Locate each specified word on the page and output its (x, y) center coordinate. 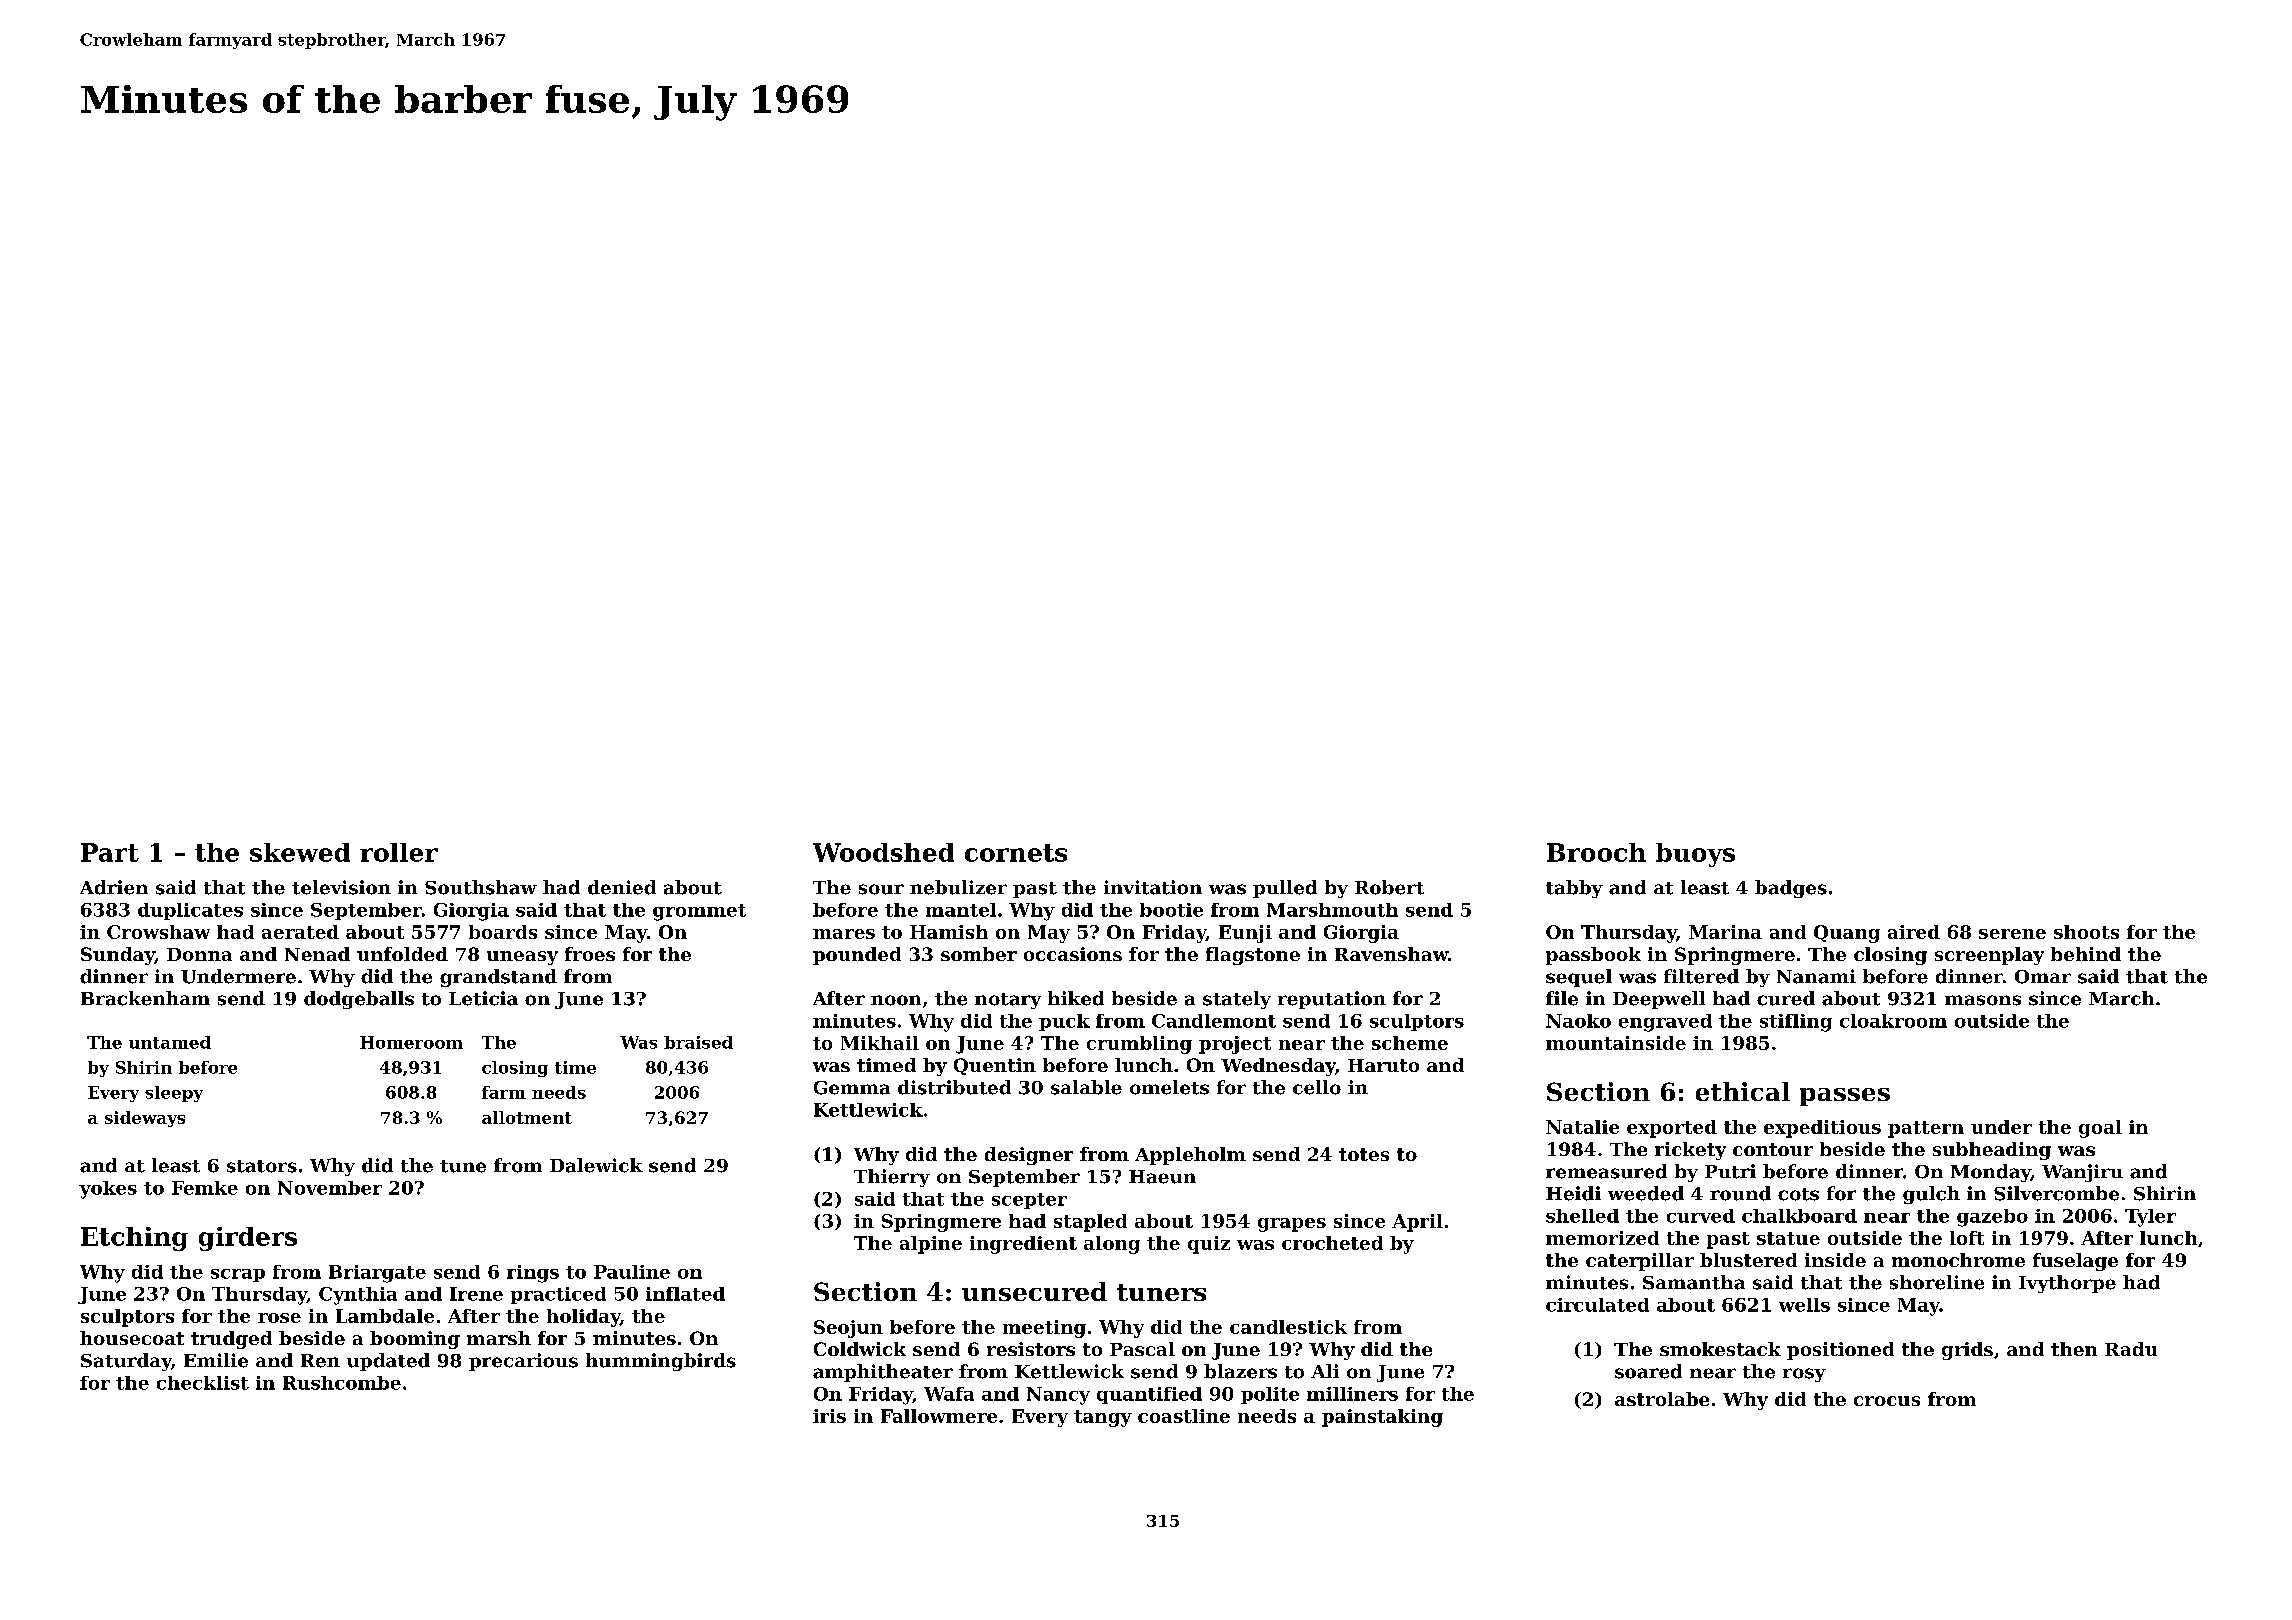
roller (399, 852)
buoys (1695, 855)
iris (829, 1416)
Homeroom (411, 1042)
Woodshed (883, 852)
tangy (1103, 1418)
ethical (1743, 1091)
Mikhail (880, 1043)
